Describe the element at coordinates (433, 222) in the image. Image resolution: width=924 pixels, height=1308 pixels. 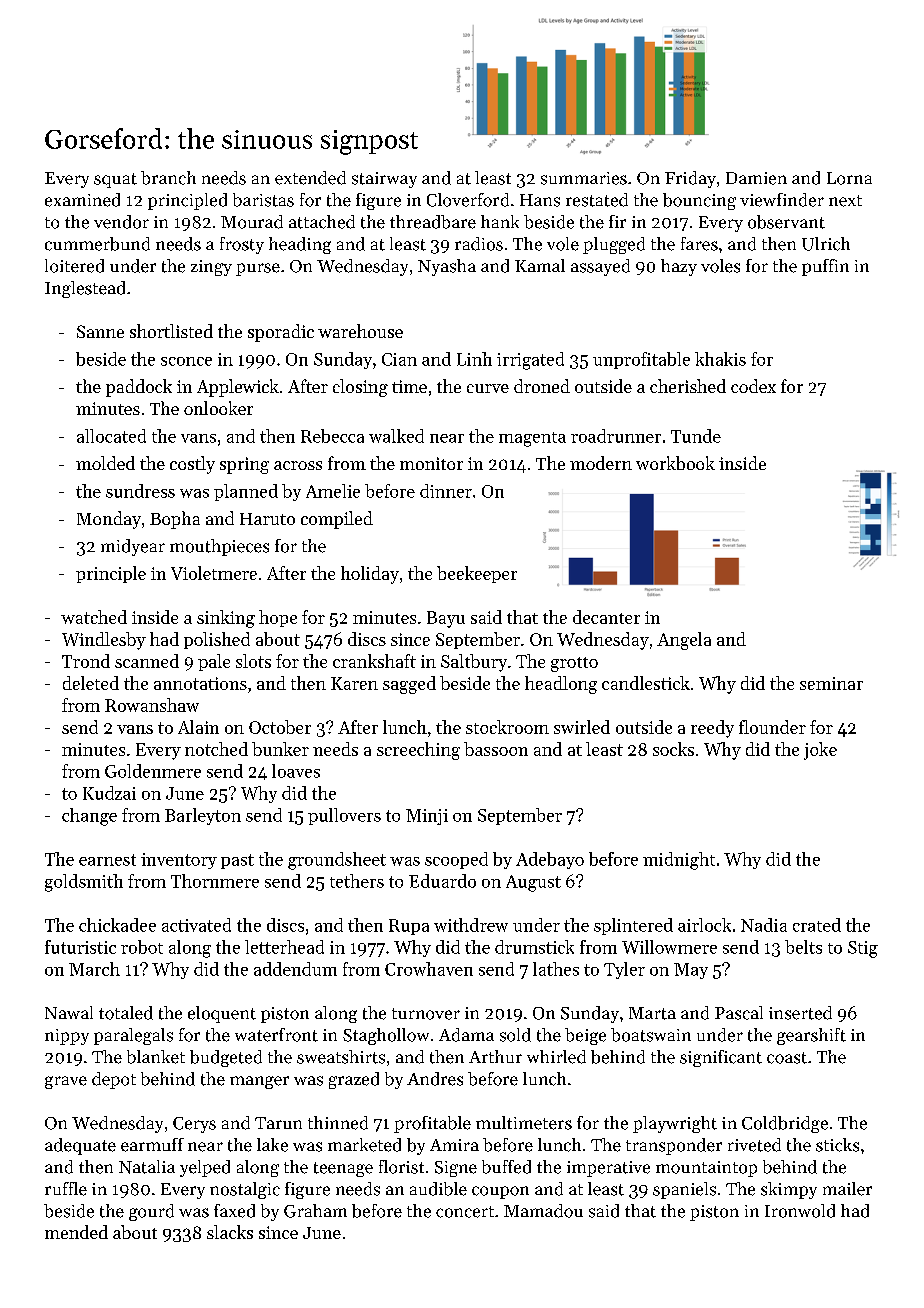
I see `threadbare` at that location.
